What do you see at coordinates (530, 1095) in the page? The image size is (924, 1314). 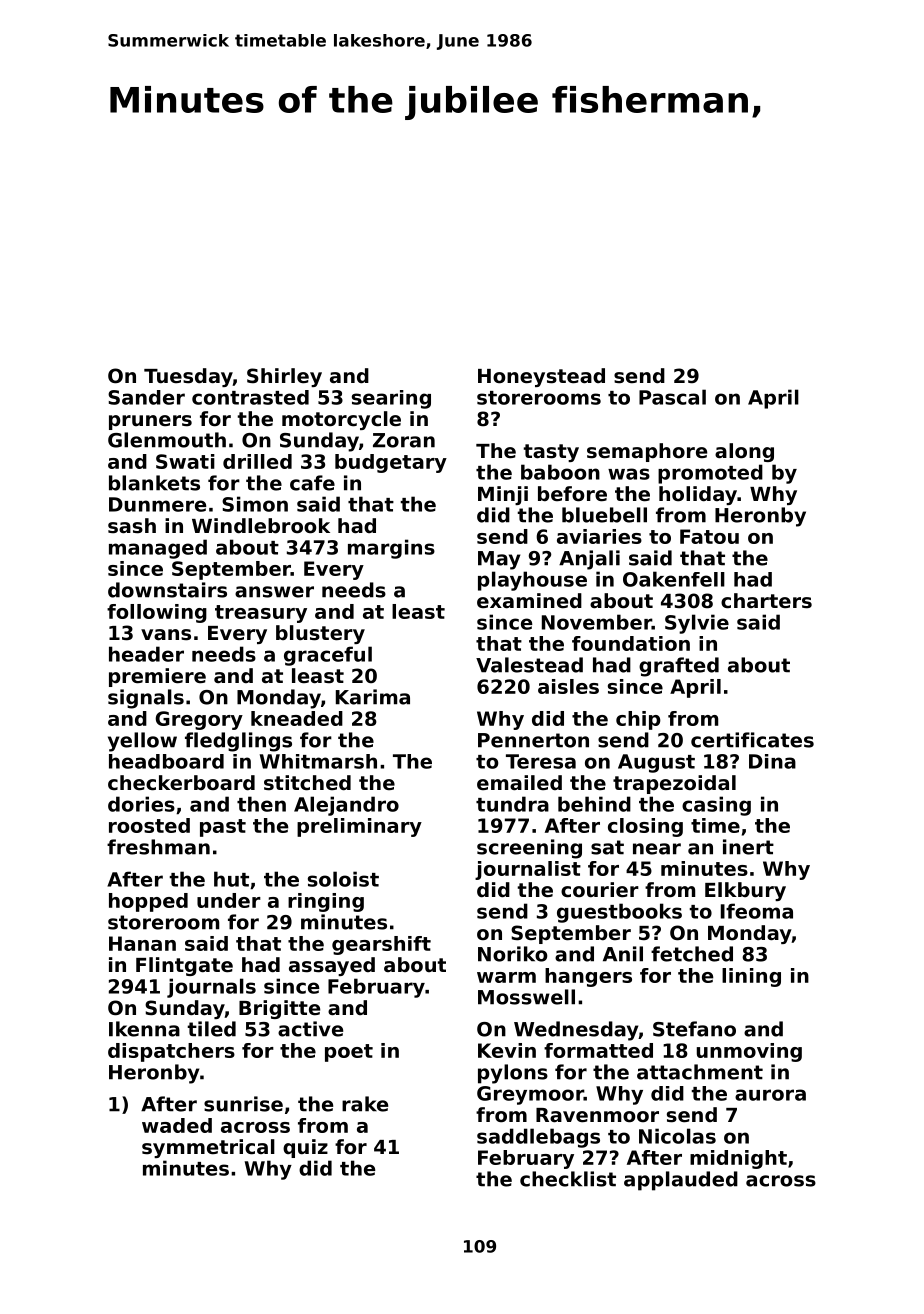 I see `Greymoor` at bounding box center [530, 1095].
